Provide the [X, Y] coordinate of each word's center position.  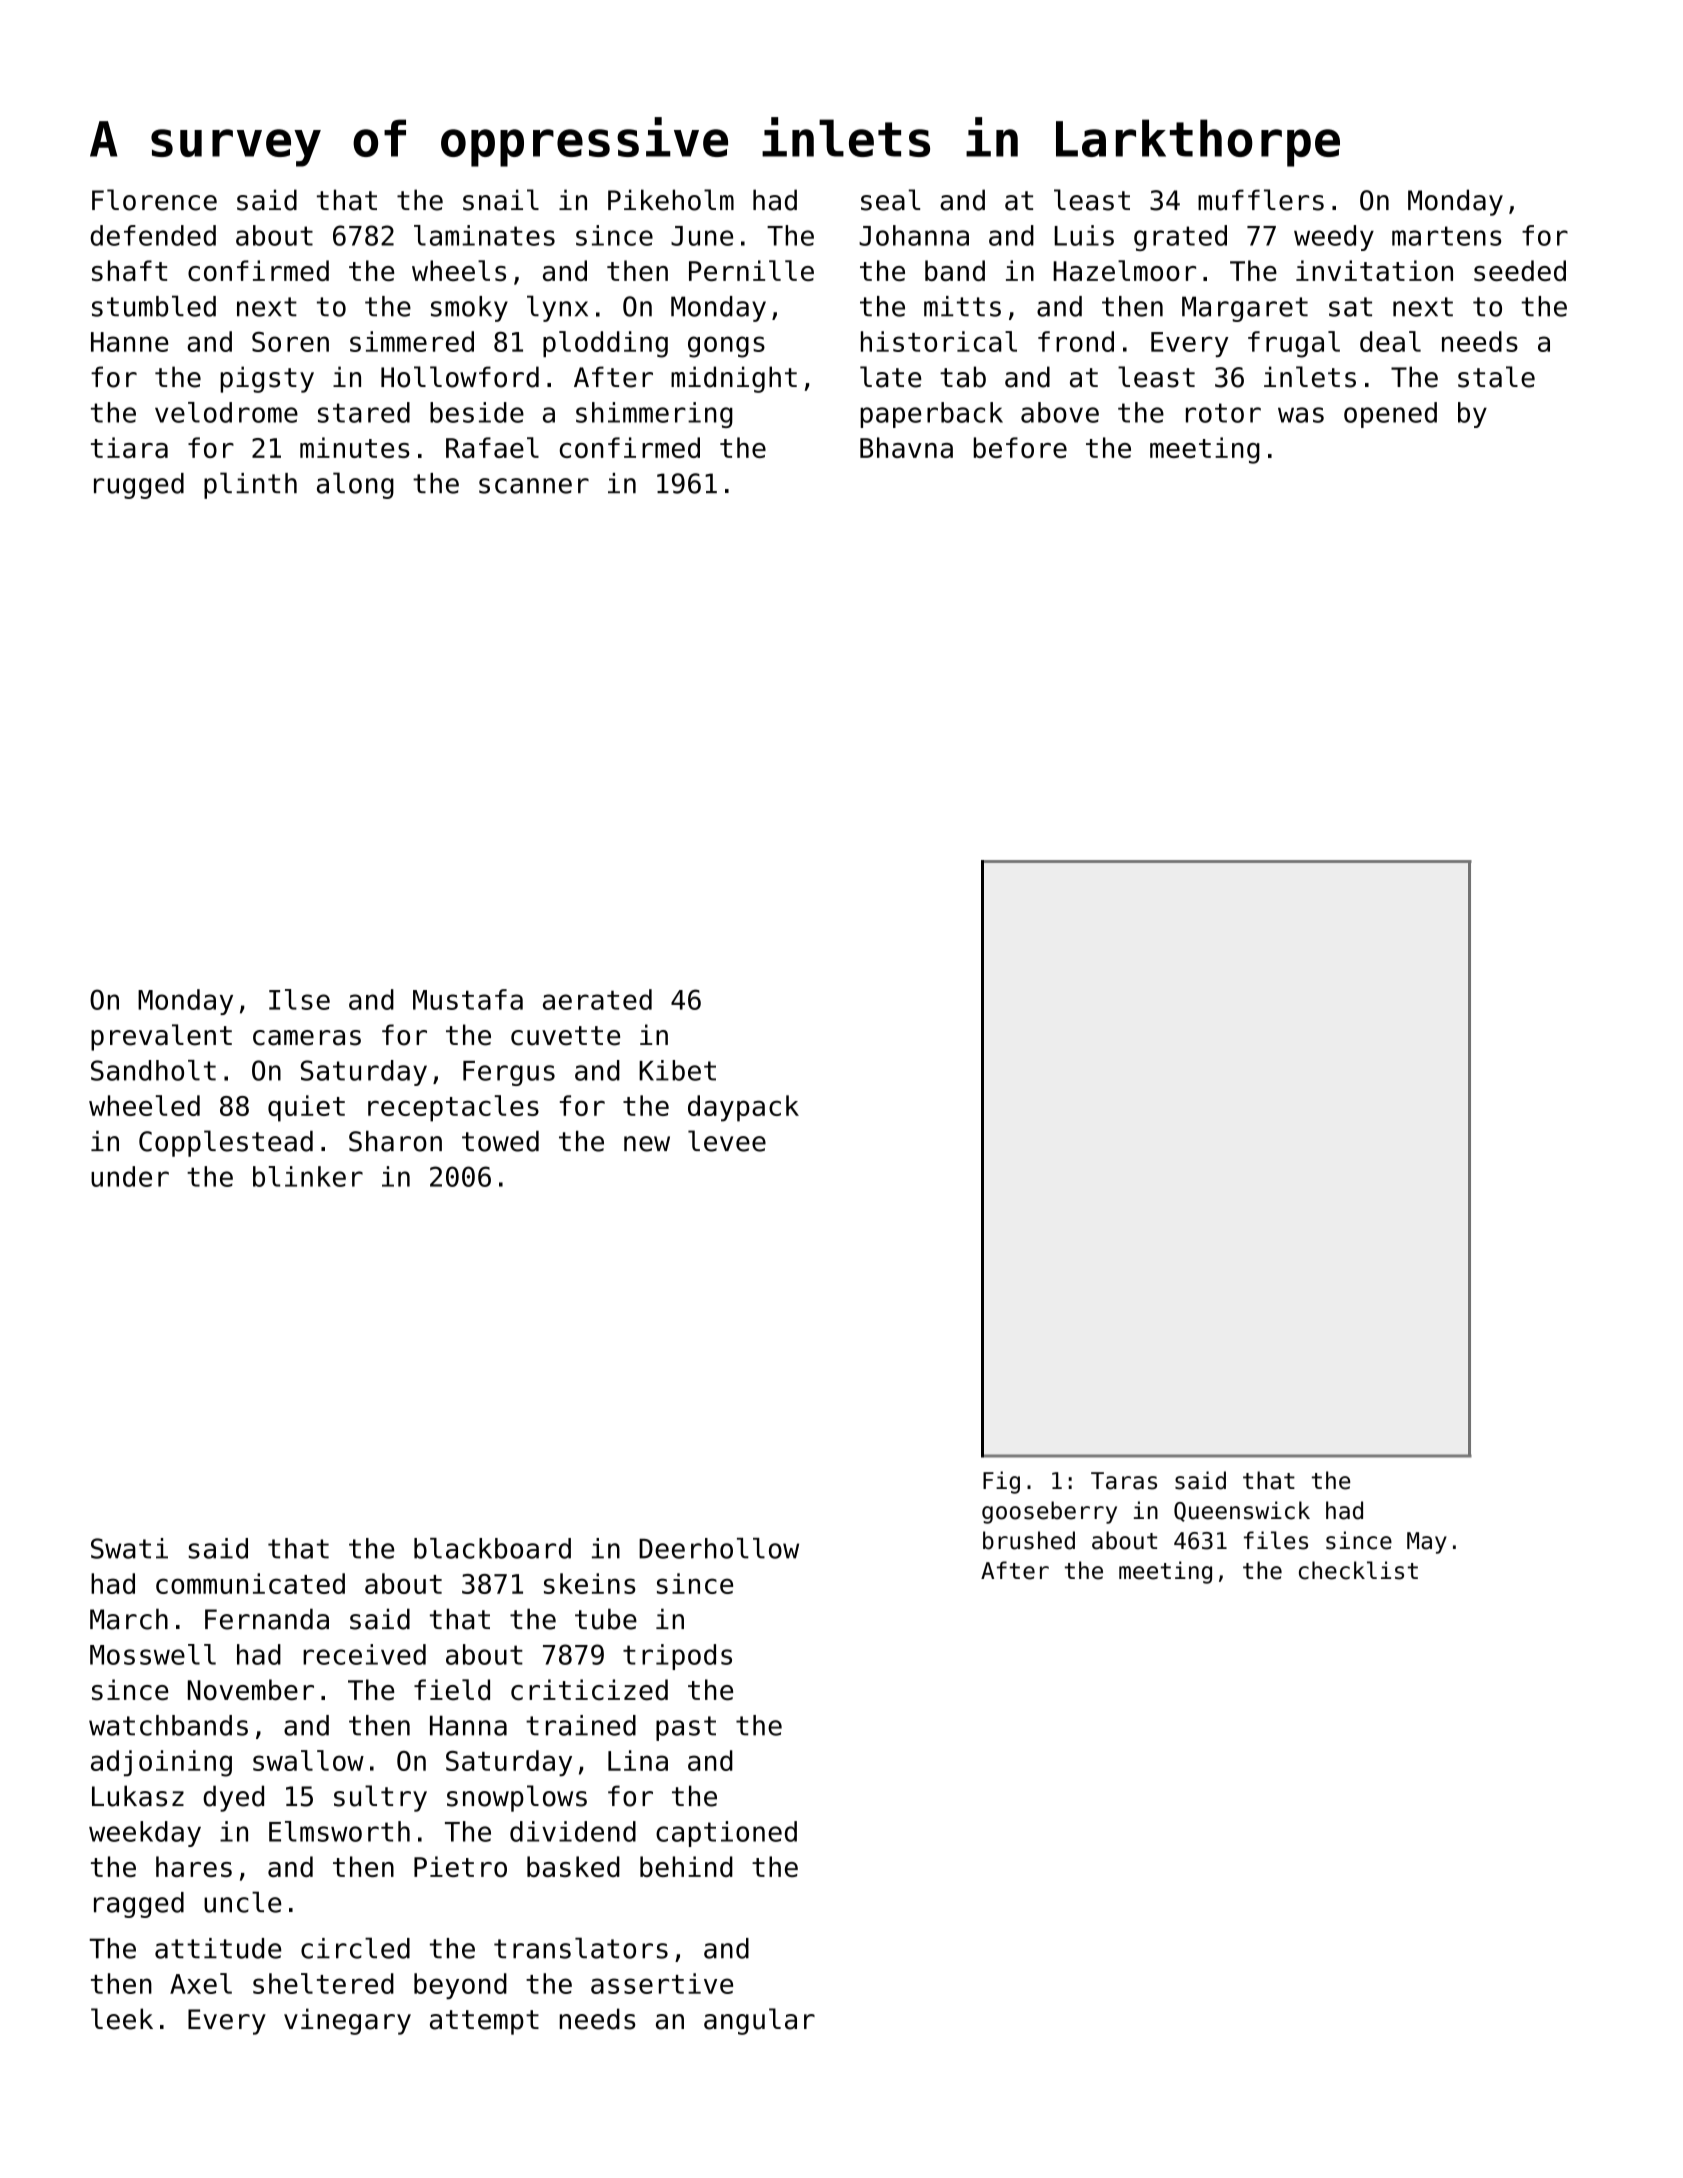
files [1276, 1540]
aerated [597, 999]
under [130, 1176]
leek [122, 2019]
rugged [139, 486]
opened [1390, 415]
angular [759, 2021]
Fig [1001, 1482]
